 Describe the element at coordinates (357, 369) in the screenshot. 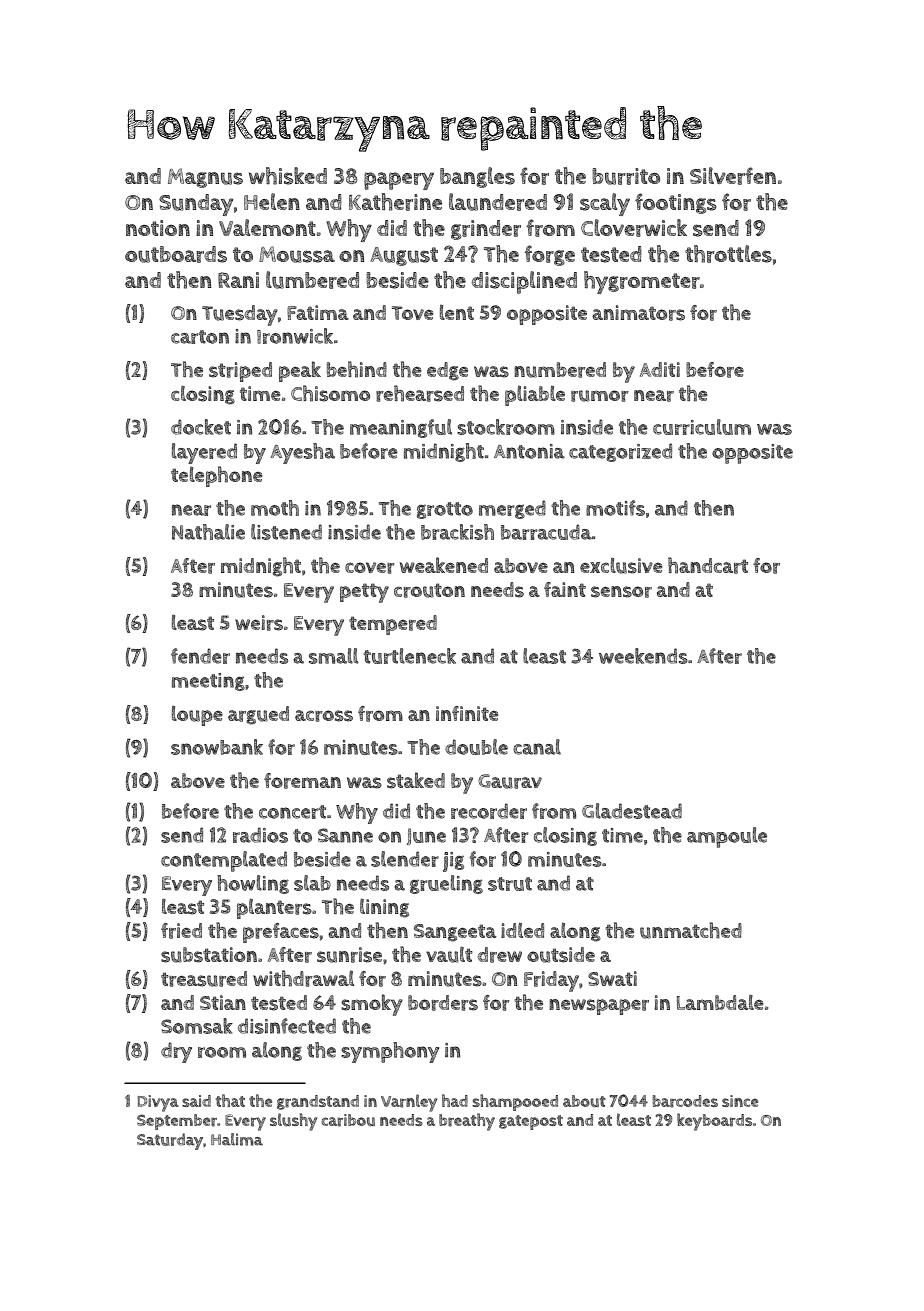

I see `behind` at that location.
